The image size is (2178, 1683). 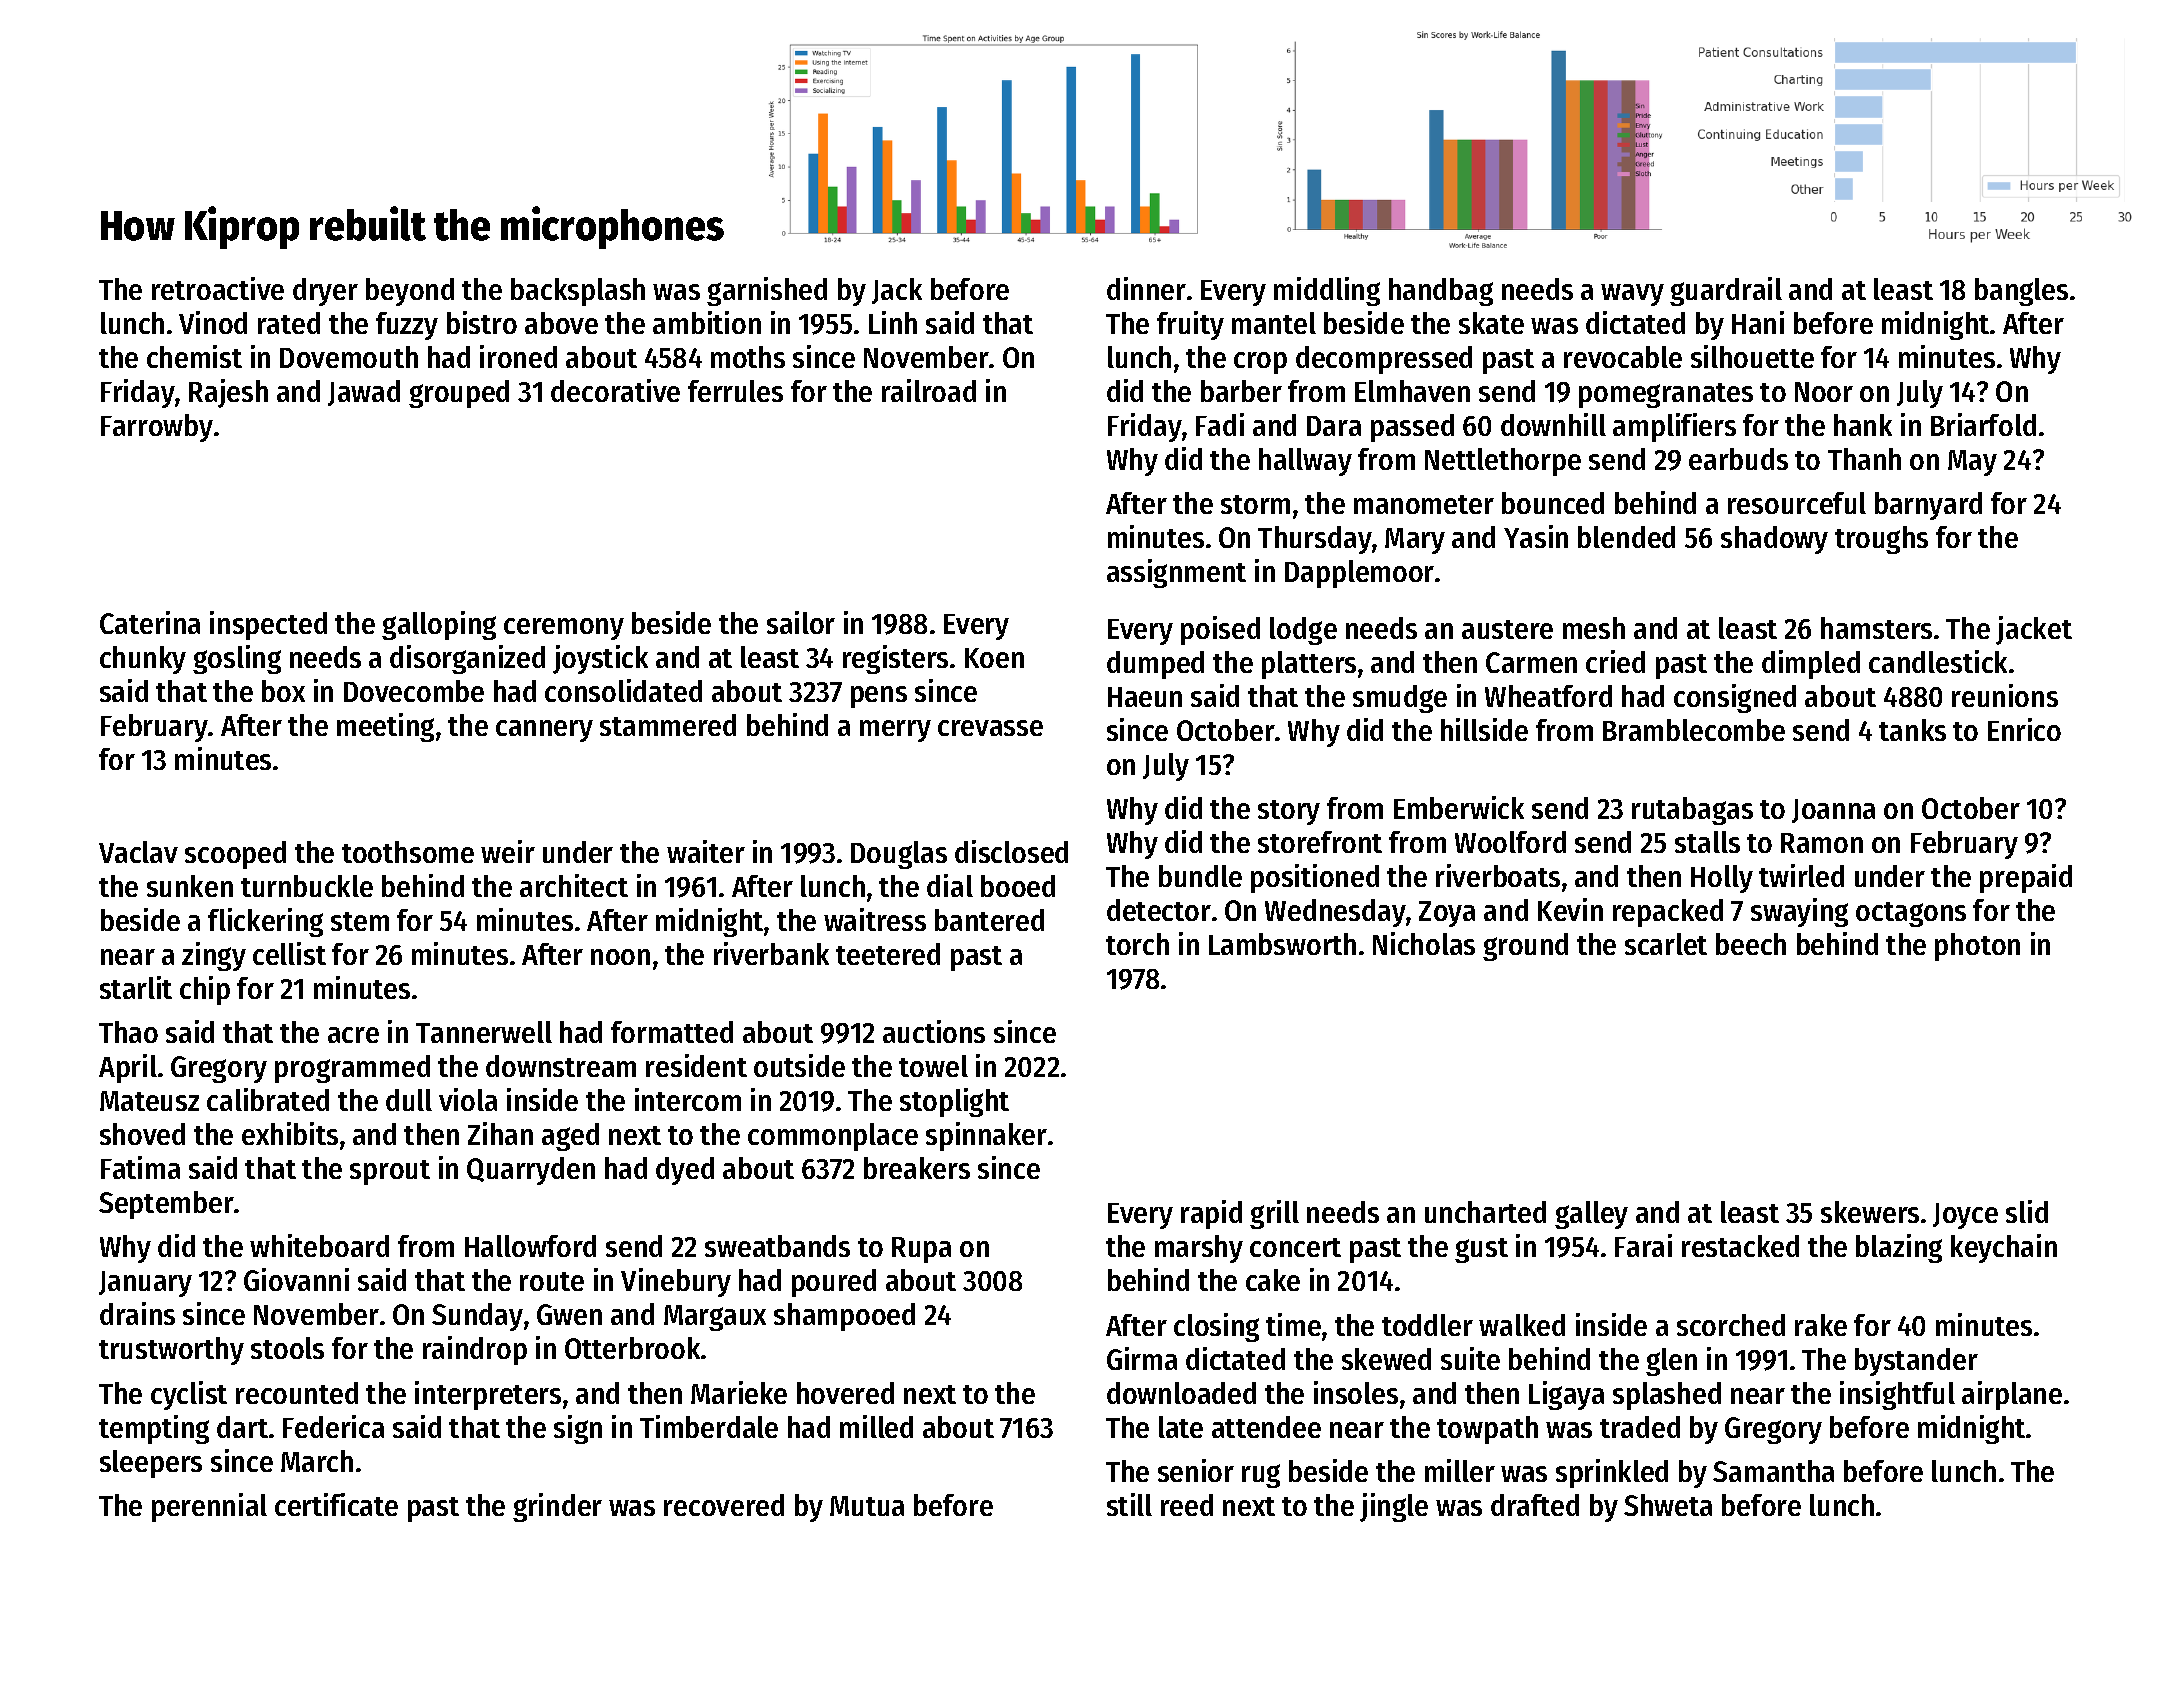 I want to click on drafted, so click(x=1535, y=1505).
